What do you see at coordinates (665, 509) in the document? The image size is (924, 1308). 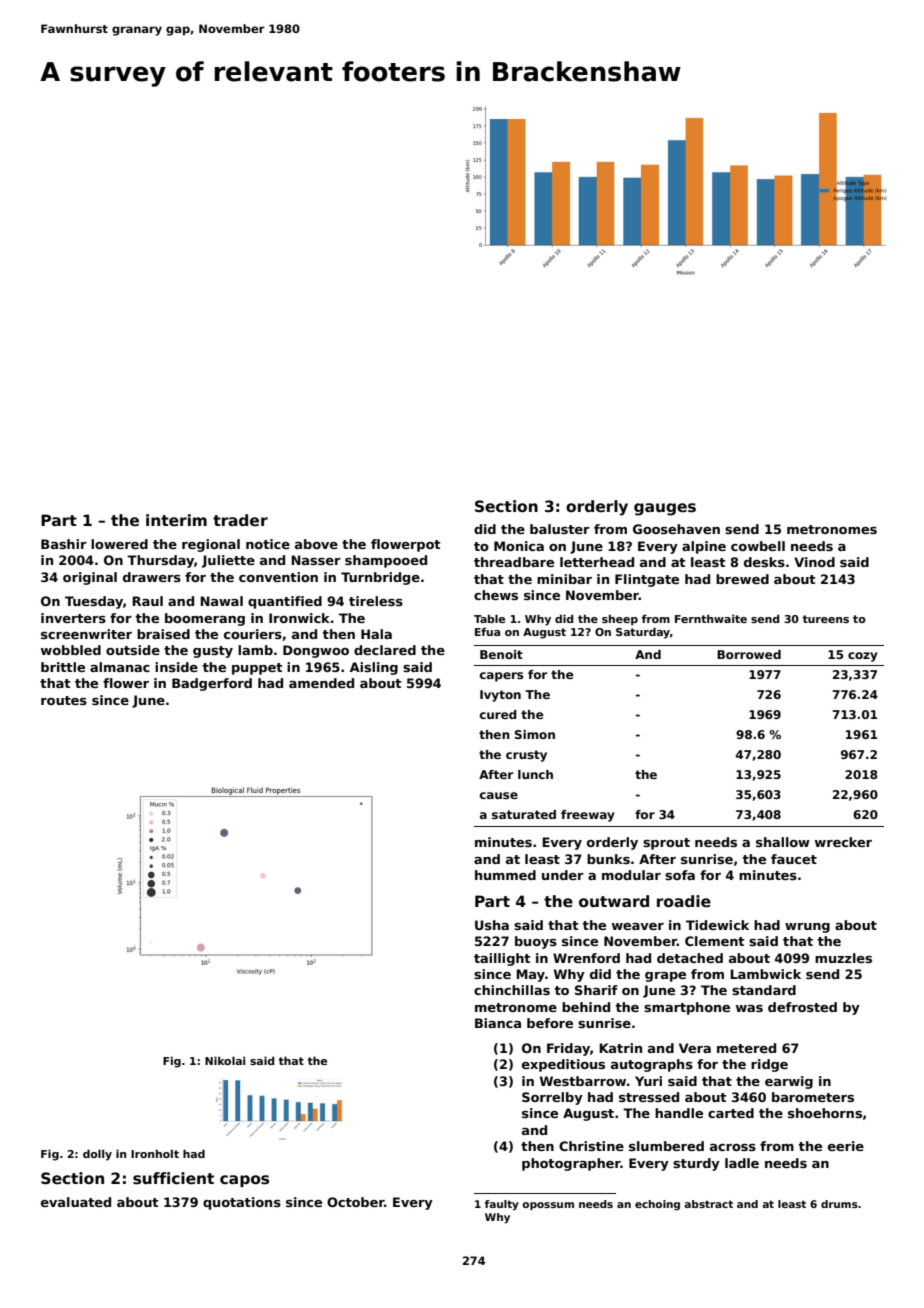 I see `gauges` at bounding box center [665, 509].
